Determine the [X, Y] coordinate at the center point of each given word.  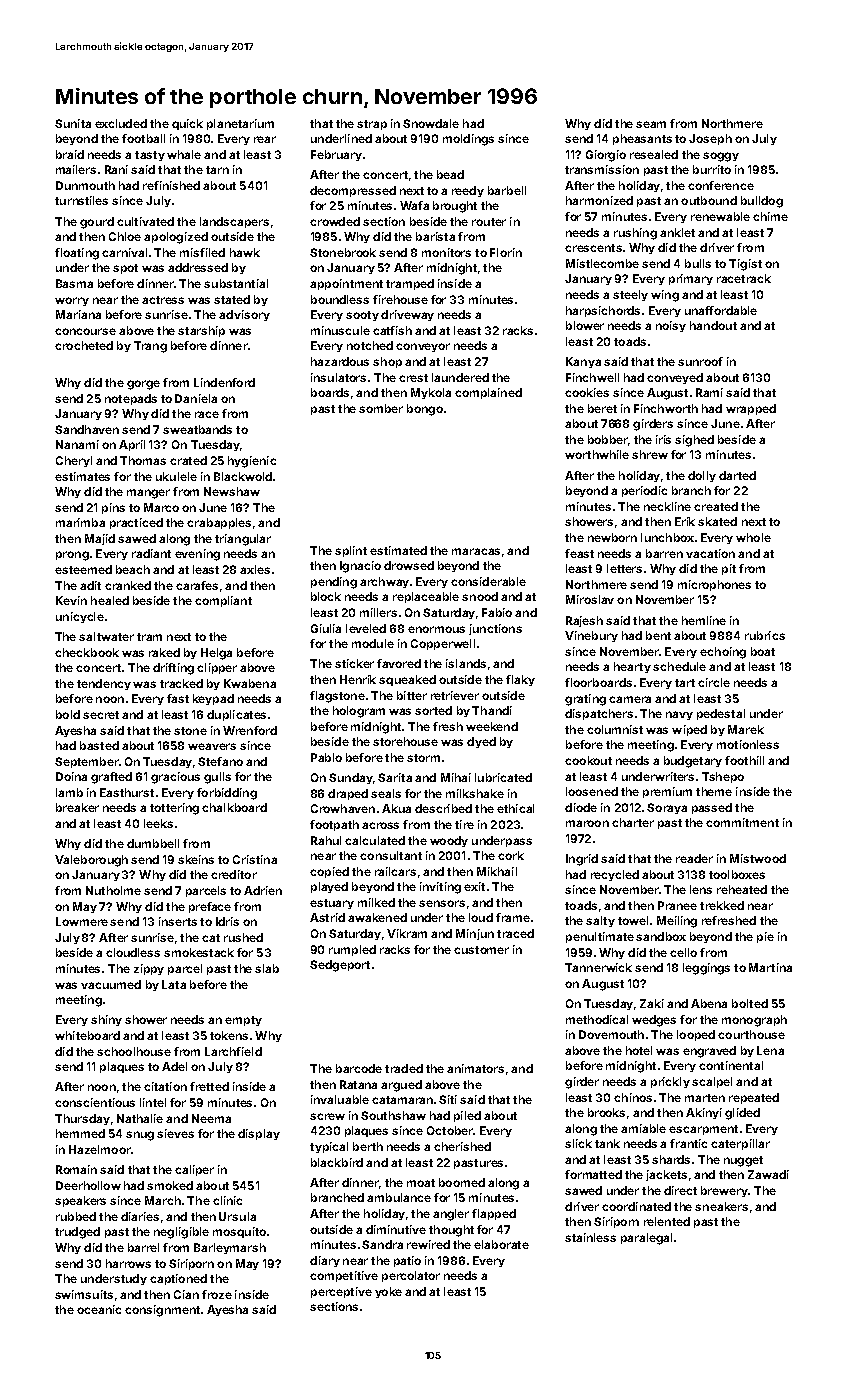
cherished [462, 1146]
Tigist [745, 265]
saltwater [106, 636]
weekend [492, 726]
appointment [346, 284]
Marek [746, 729]
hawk [245, 252]
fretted [209, 1086]
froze [217, 1294]
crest [413, 378]
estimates [82, 476]
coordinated [636, 1206]
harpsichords [603, 311]
